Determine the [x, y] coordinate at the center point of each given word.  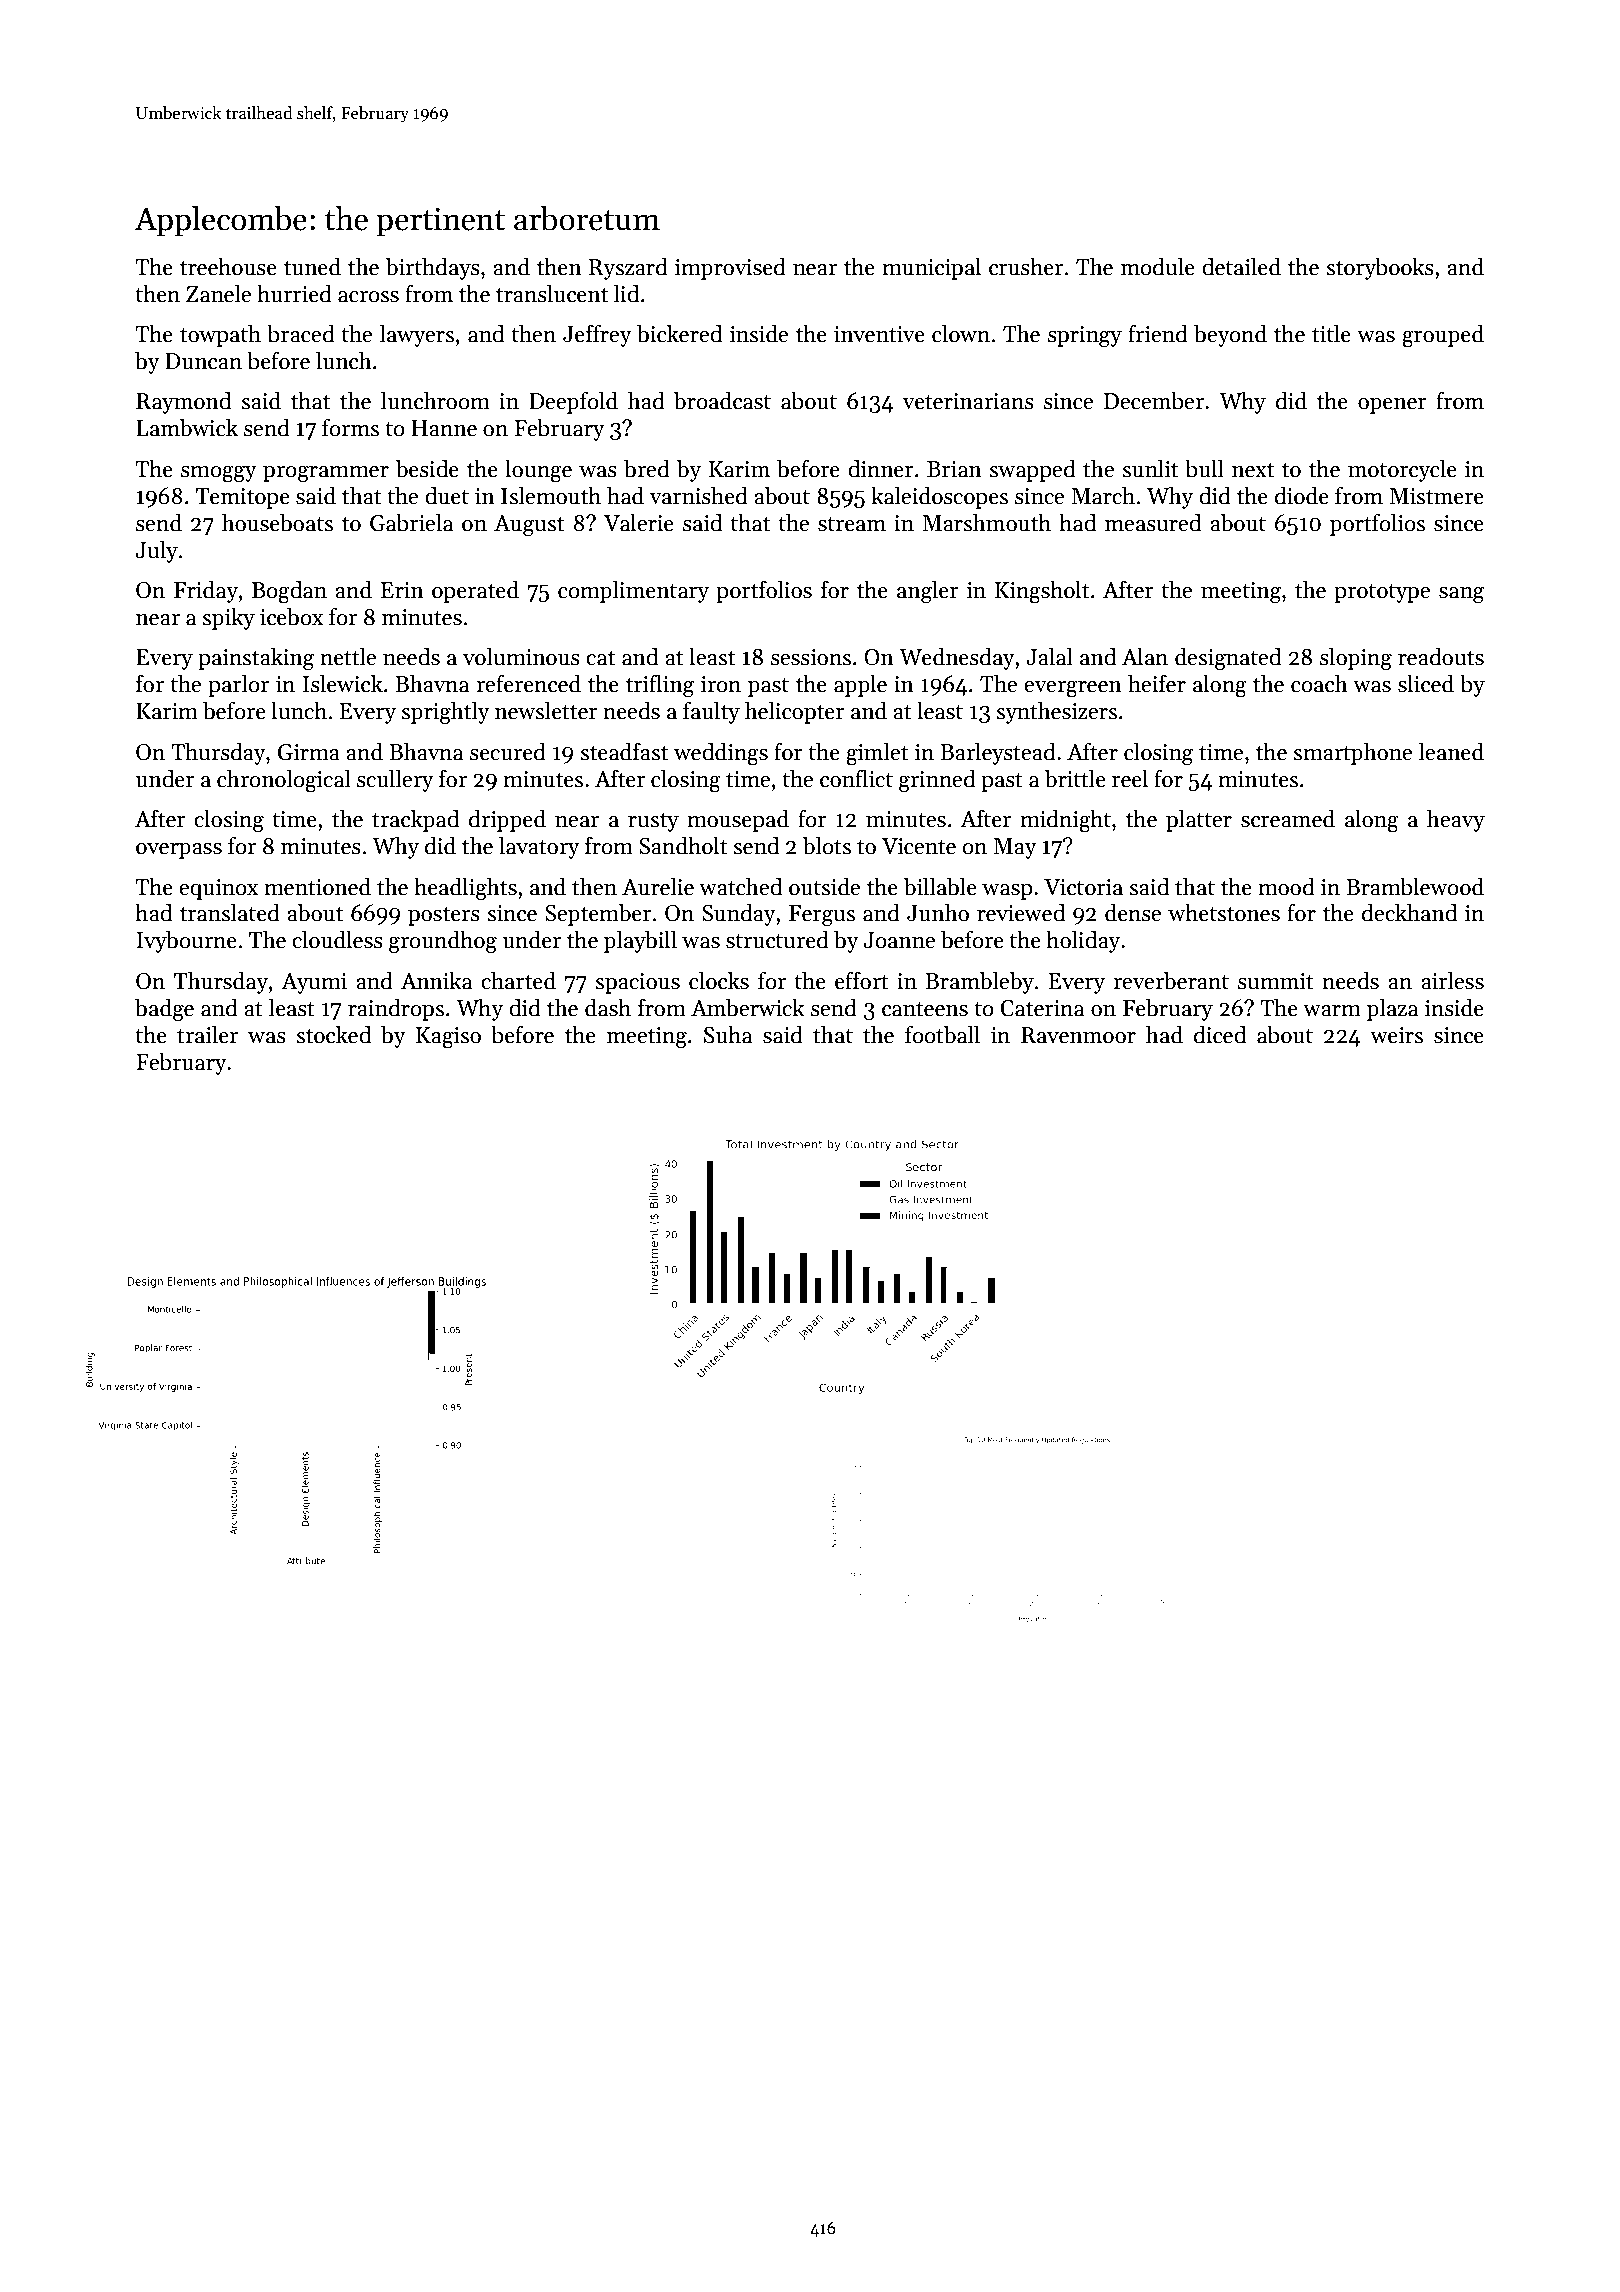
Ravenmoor [1078, 1035]
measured [1153, 523]
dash [608, 1008]
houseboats [277, 523]
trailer [207, 1035]
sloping [1356, 659]
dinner [881, 469]
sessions [811, 657]
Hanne [444, 428]
